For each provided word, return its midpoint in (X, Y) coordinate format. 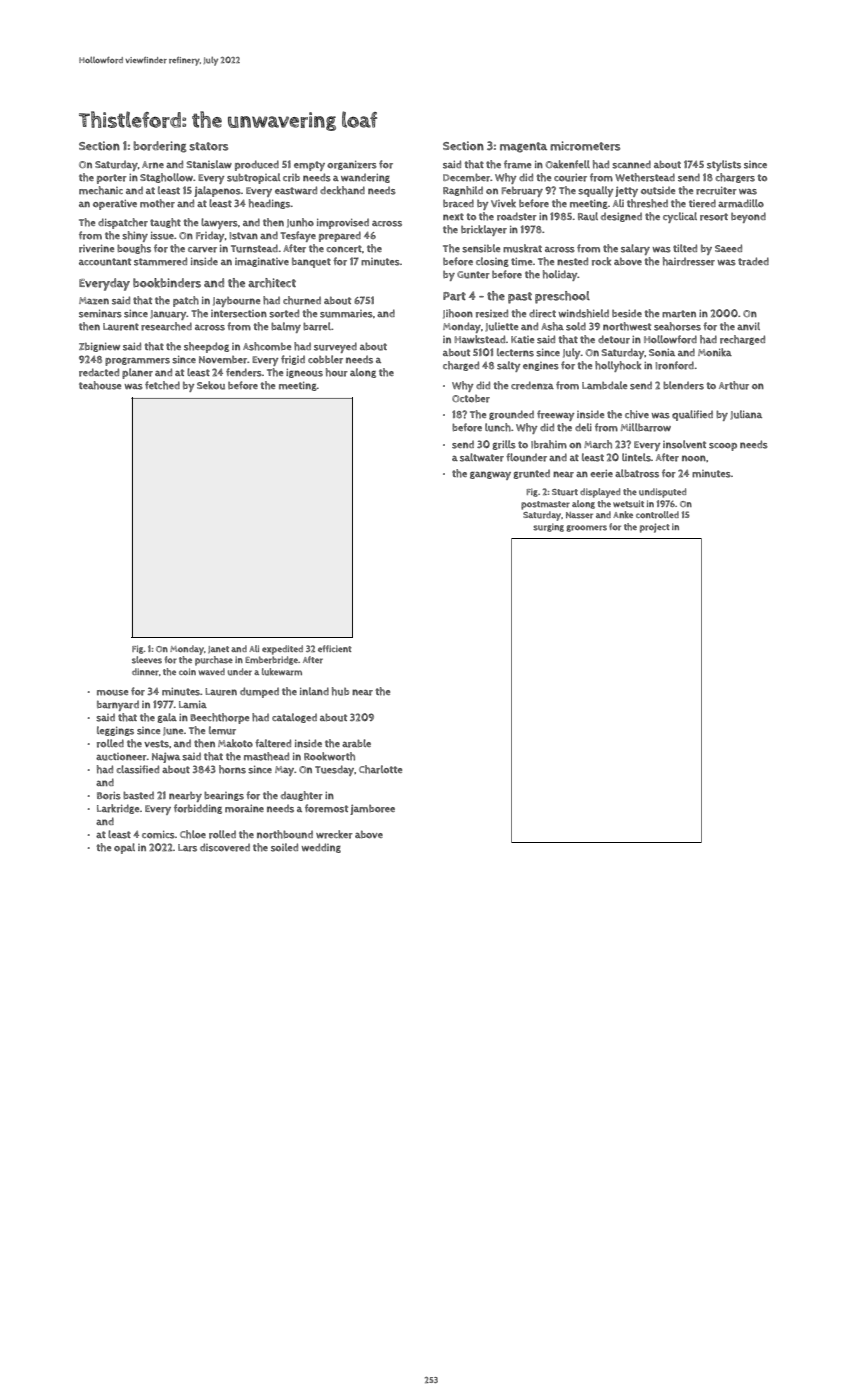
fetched (162, 385)
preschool (562, 297)
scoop (723, 447)
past (520, 298)
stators (208, 146)
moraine (244, 809)
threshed (647, 203)
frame (517, 164)
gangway (490, 475)
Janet (218, 649)
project (655, 528)
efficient (335, 648)
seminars (100, 314)
